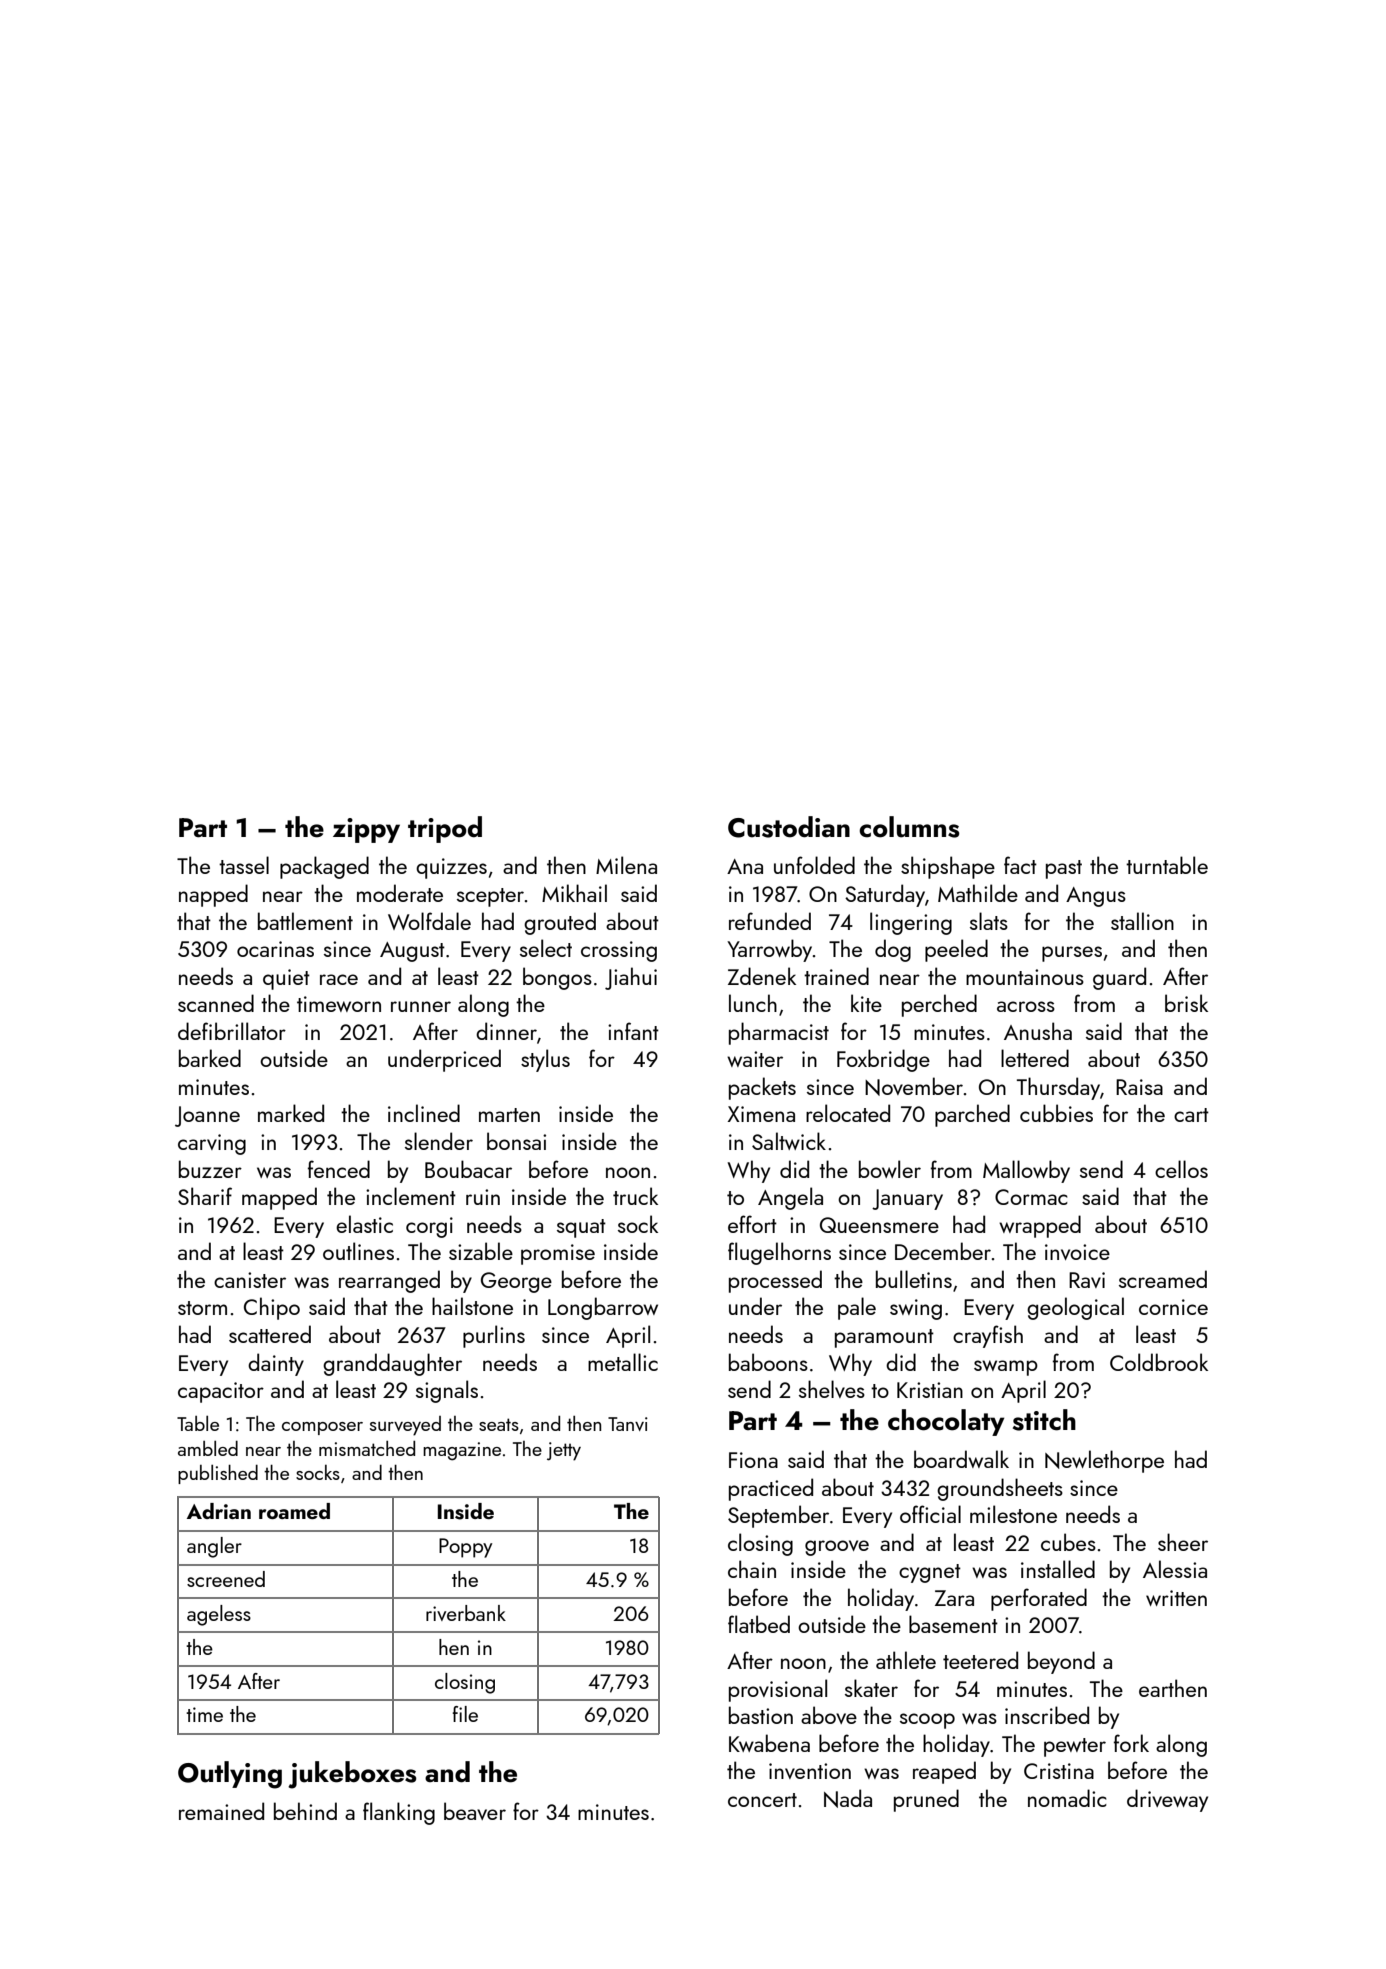 The width and height of the screenshot is (1386, 1969). I want to click on baboons, so click(768, 1362).
